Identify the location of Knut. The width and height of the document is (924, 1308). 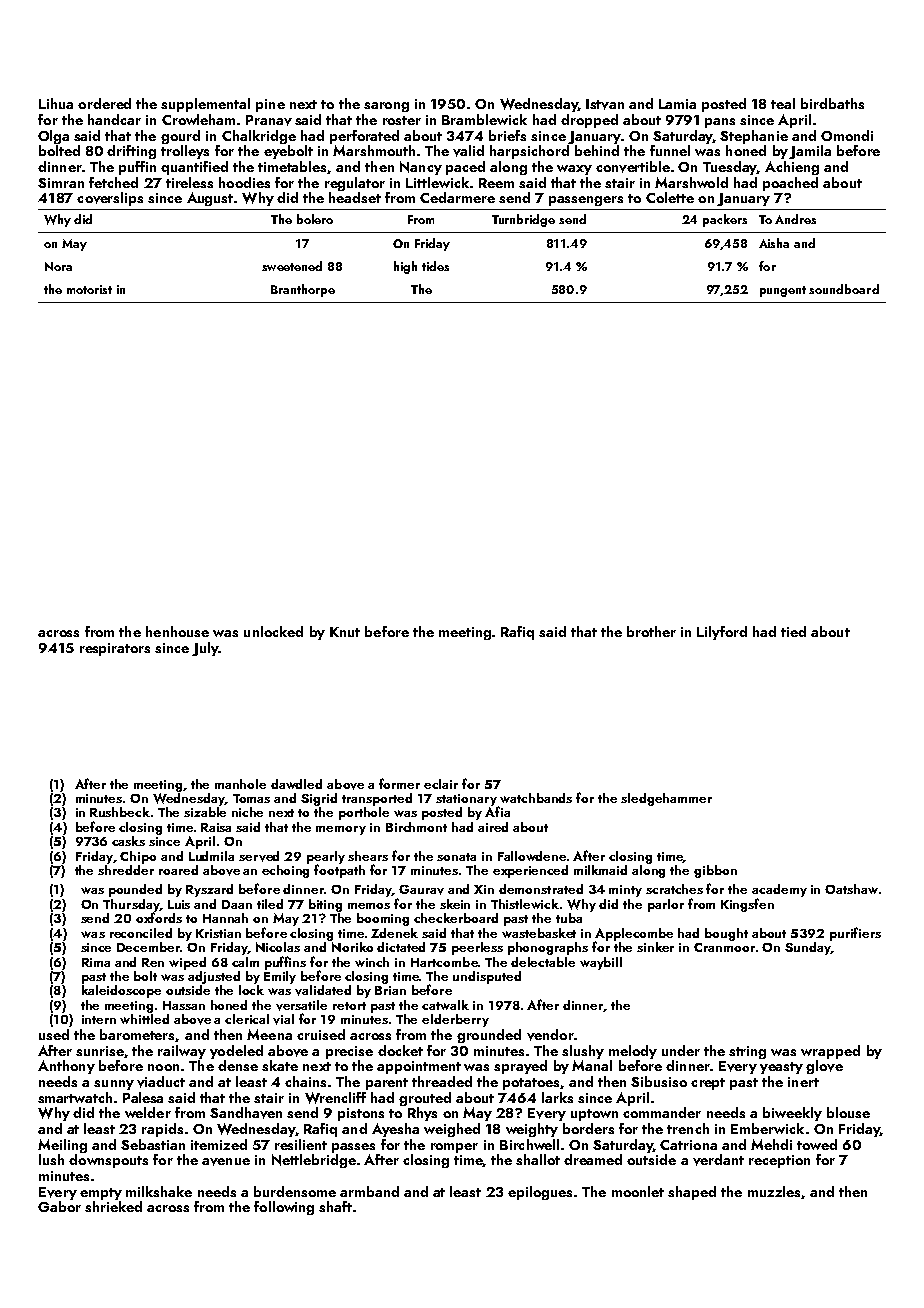
(345, 632).
